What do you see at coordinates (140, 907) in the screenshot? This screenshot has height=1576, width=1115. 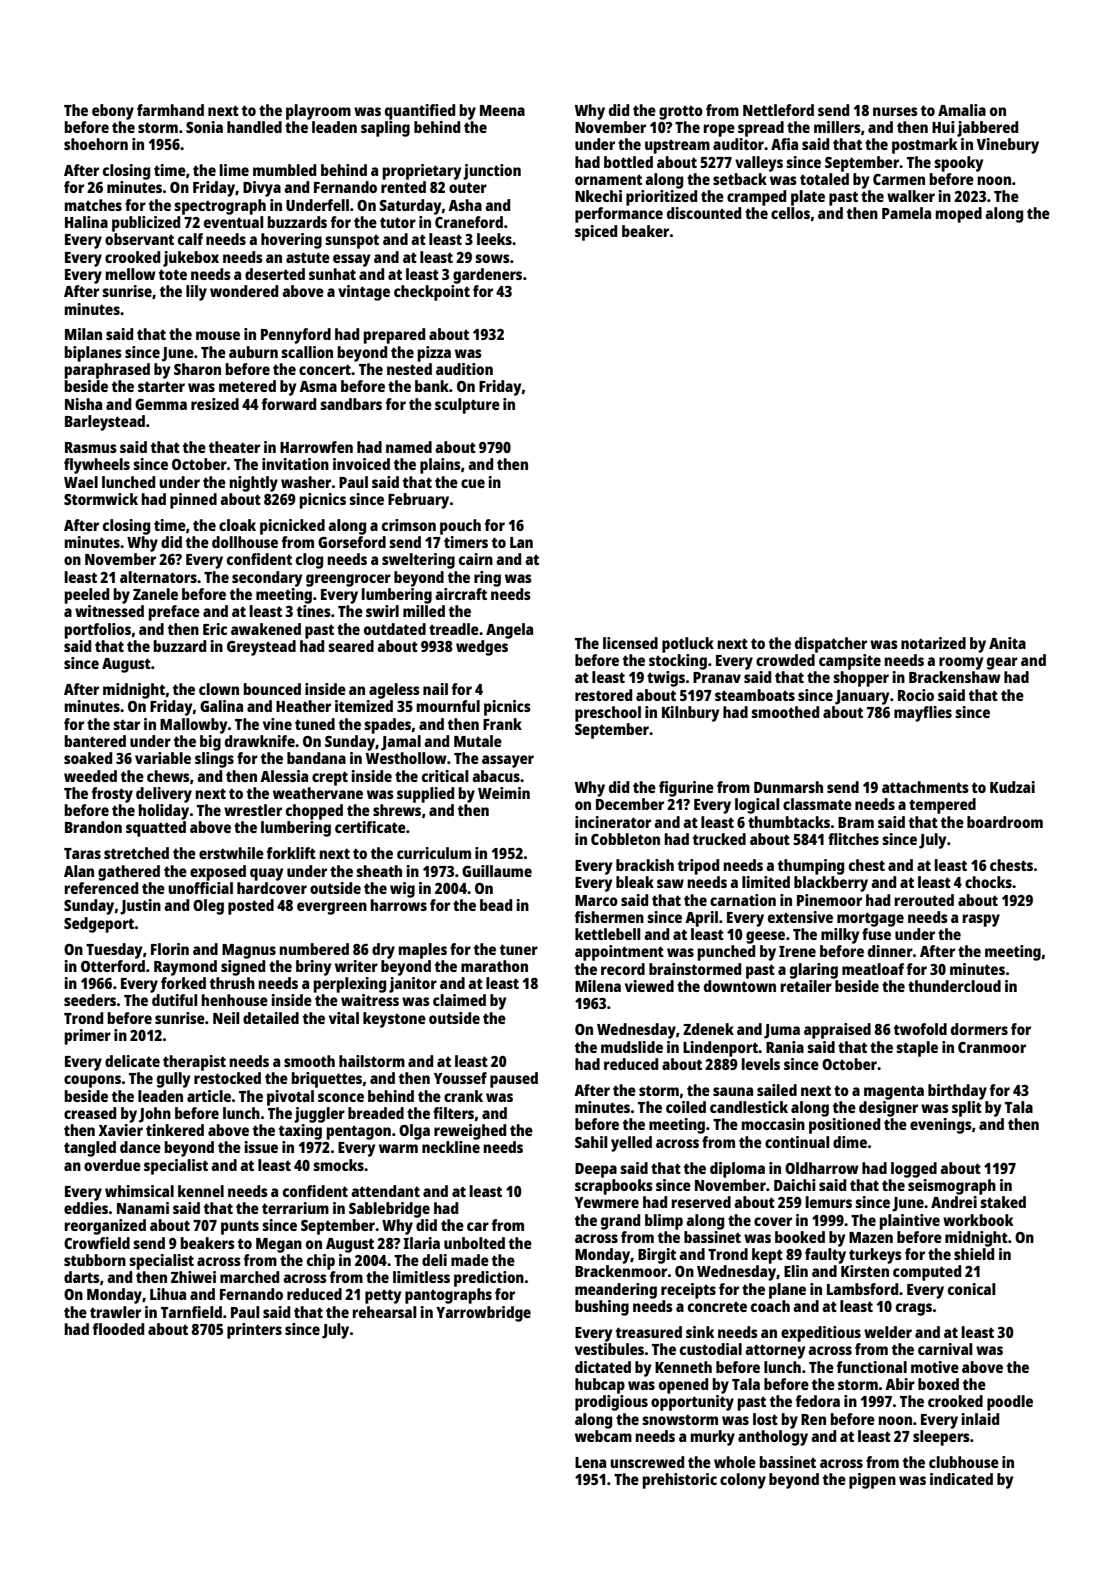 I see `Justin` at bounding box center [140, 907].
